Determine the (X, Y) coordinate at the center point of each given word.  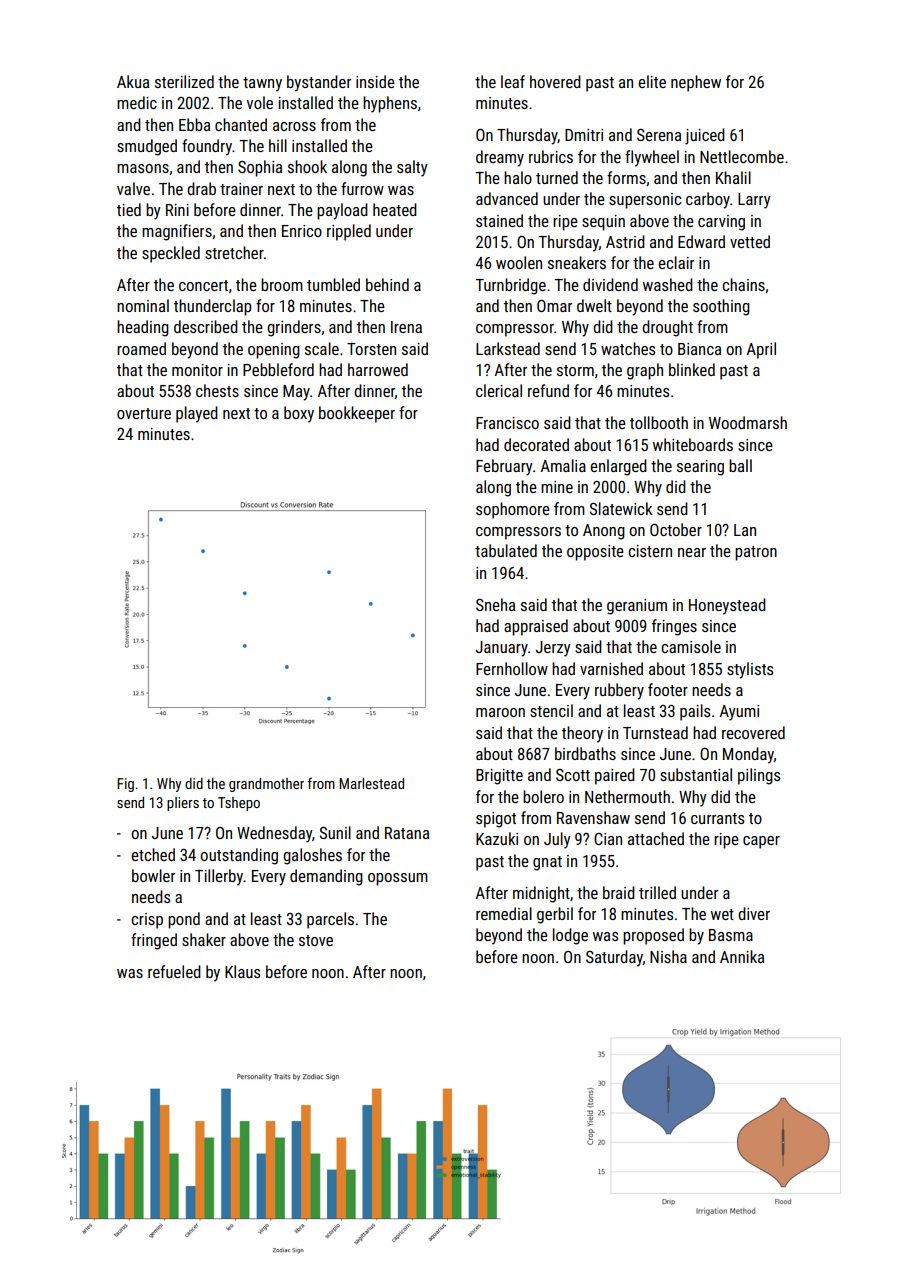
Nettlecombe (742, 156)
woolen (519, 262)
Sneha (495, 604)
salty (412, 168)
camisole (691, 646)
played (197, 414)
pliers (183, 804)
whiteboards (693, 444)
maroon (500, 712)
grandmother (266, 785)
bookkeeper (357, 414)
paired (615, 776)
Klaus (242, 971)
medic (137, 102)
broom (282, 284)
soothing (721, 307)
